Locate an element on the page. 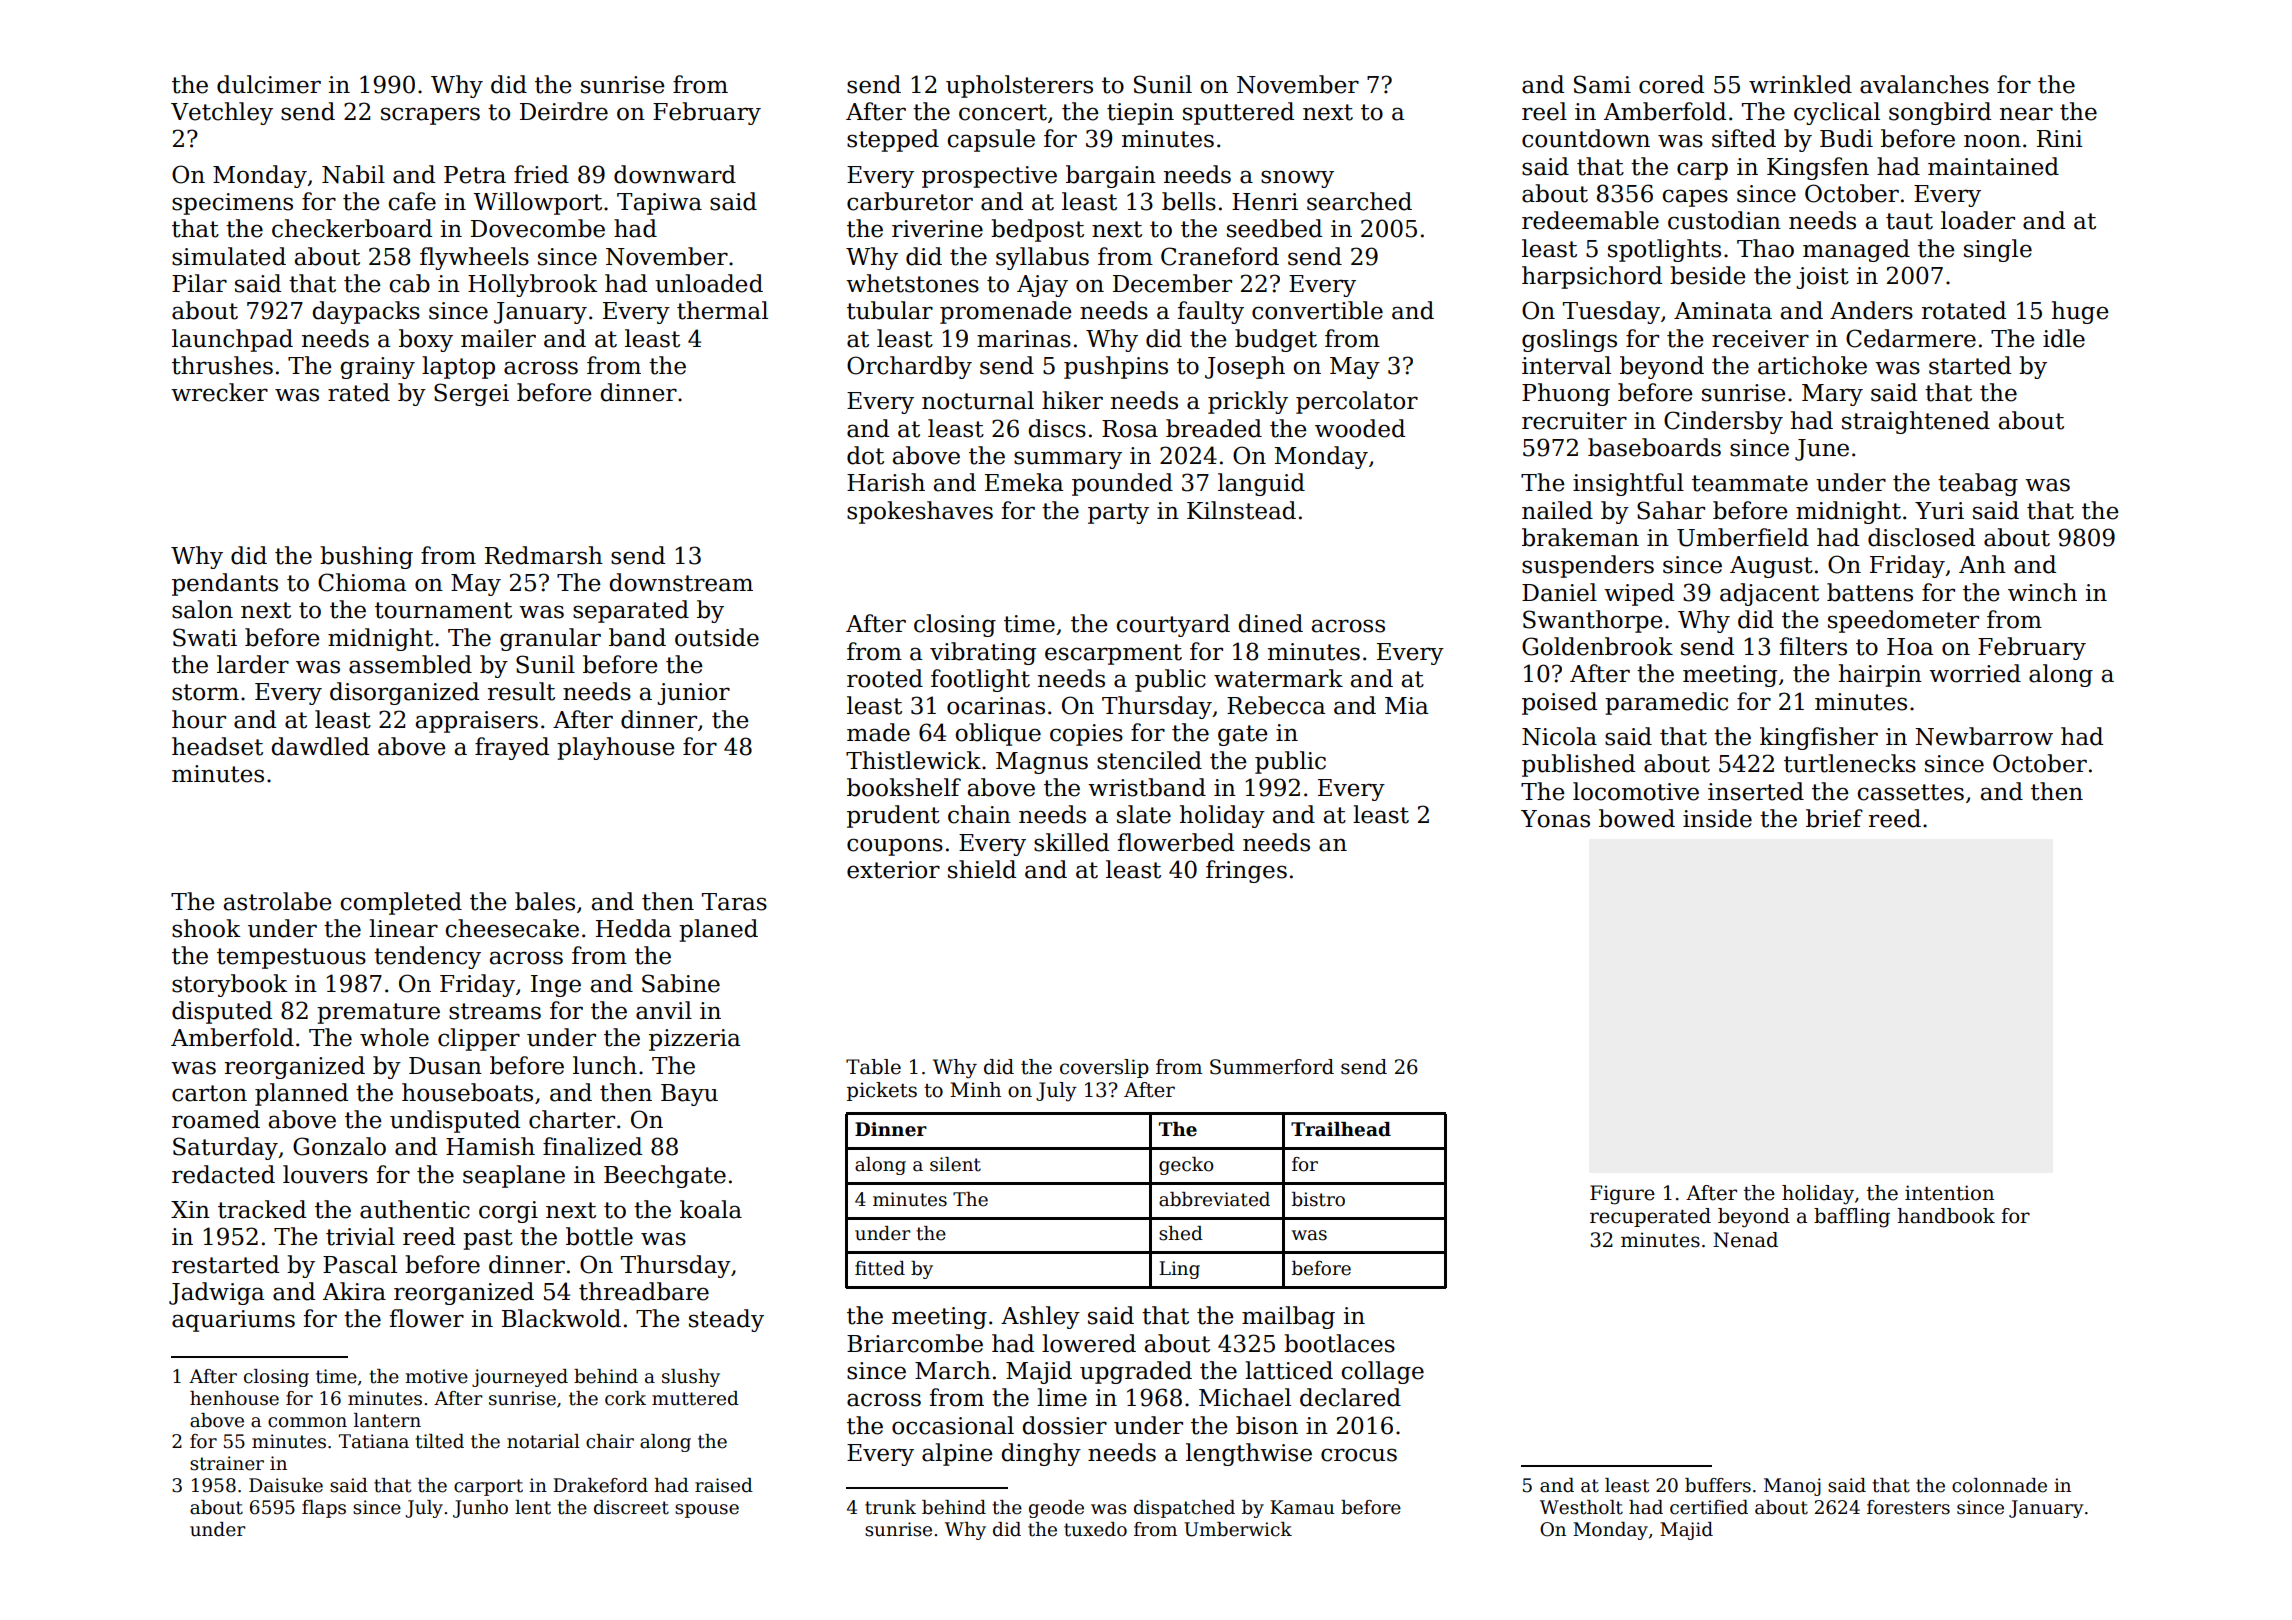  laptop is located at coordinates (458, 367).
